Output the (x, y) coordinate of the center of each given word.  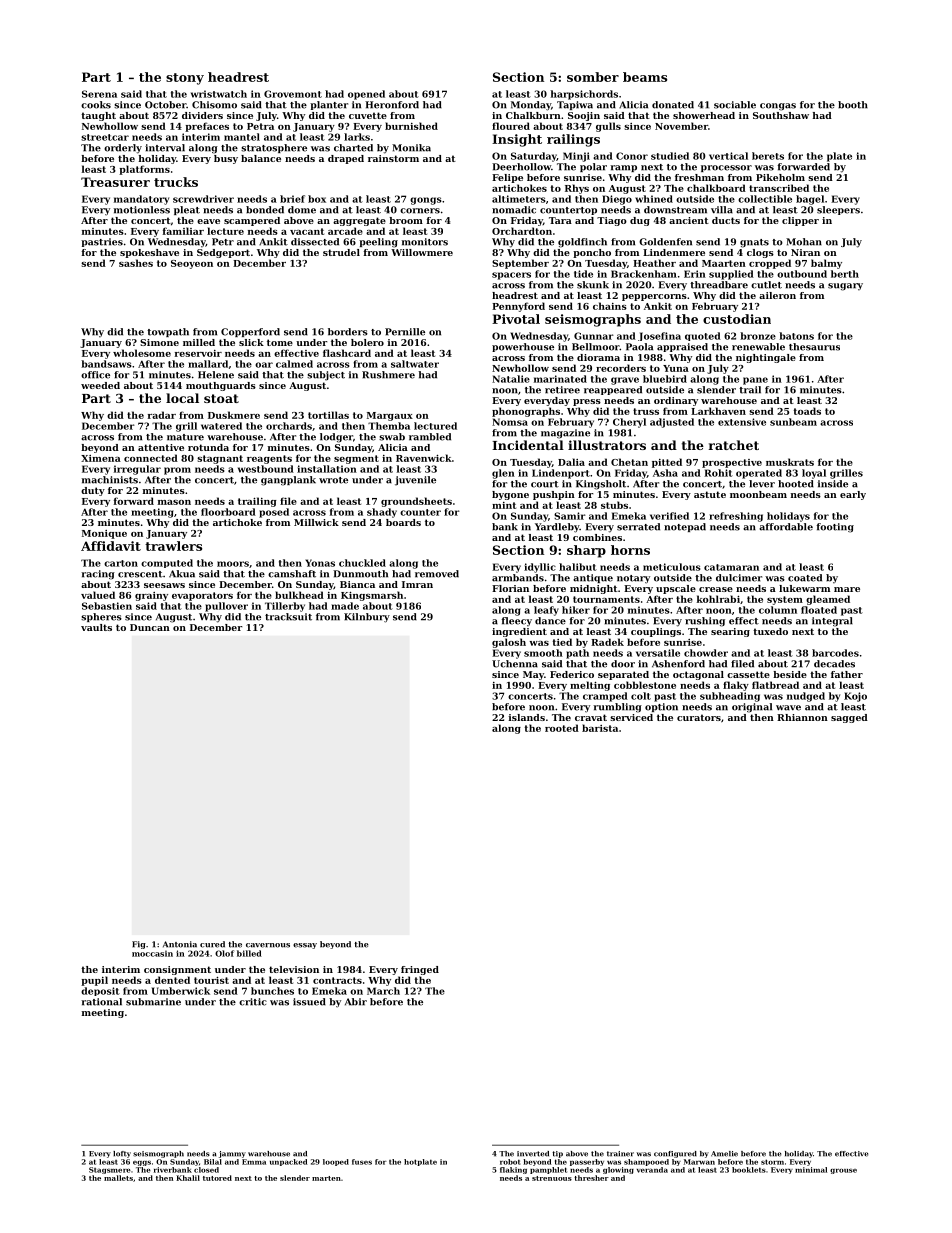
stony (185, 79)
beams (645, 77)
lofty (122, 1154)
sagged (849, 718)
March (383, 991)
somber (593, 77)
